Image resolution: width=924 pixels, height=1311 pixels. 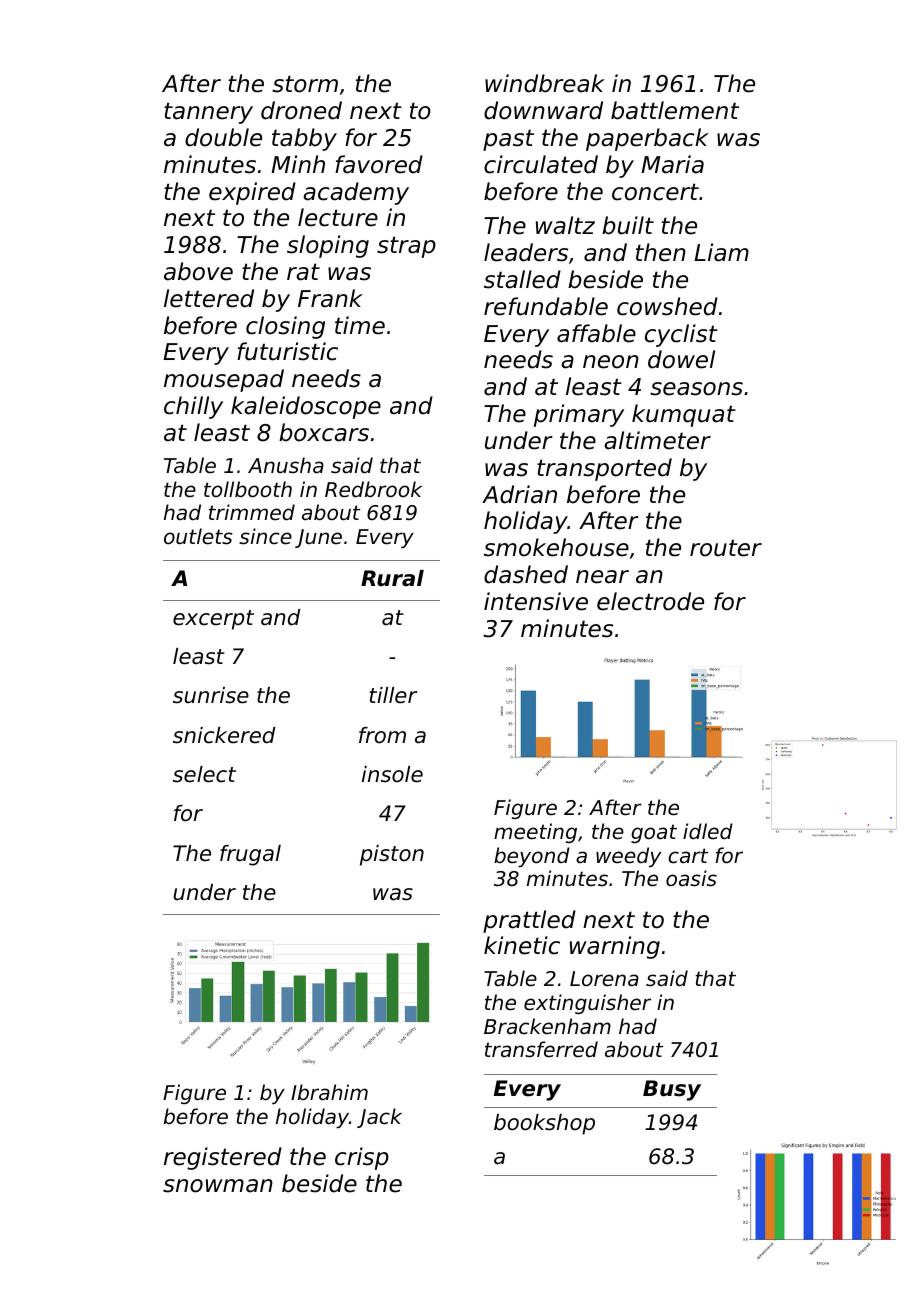 What do you see at coordinates (392, 855) in the page?
I see `piston` at bounding box center [392, 855].
